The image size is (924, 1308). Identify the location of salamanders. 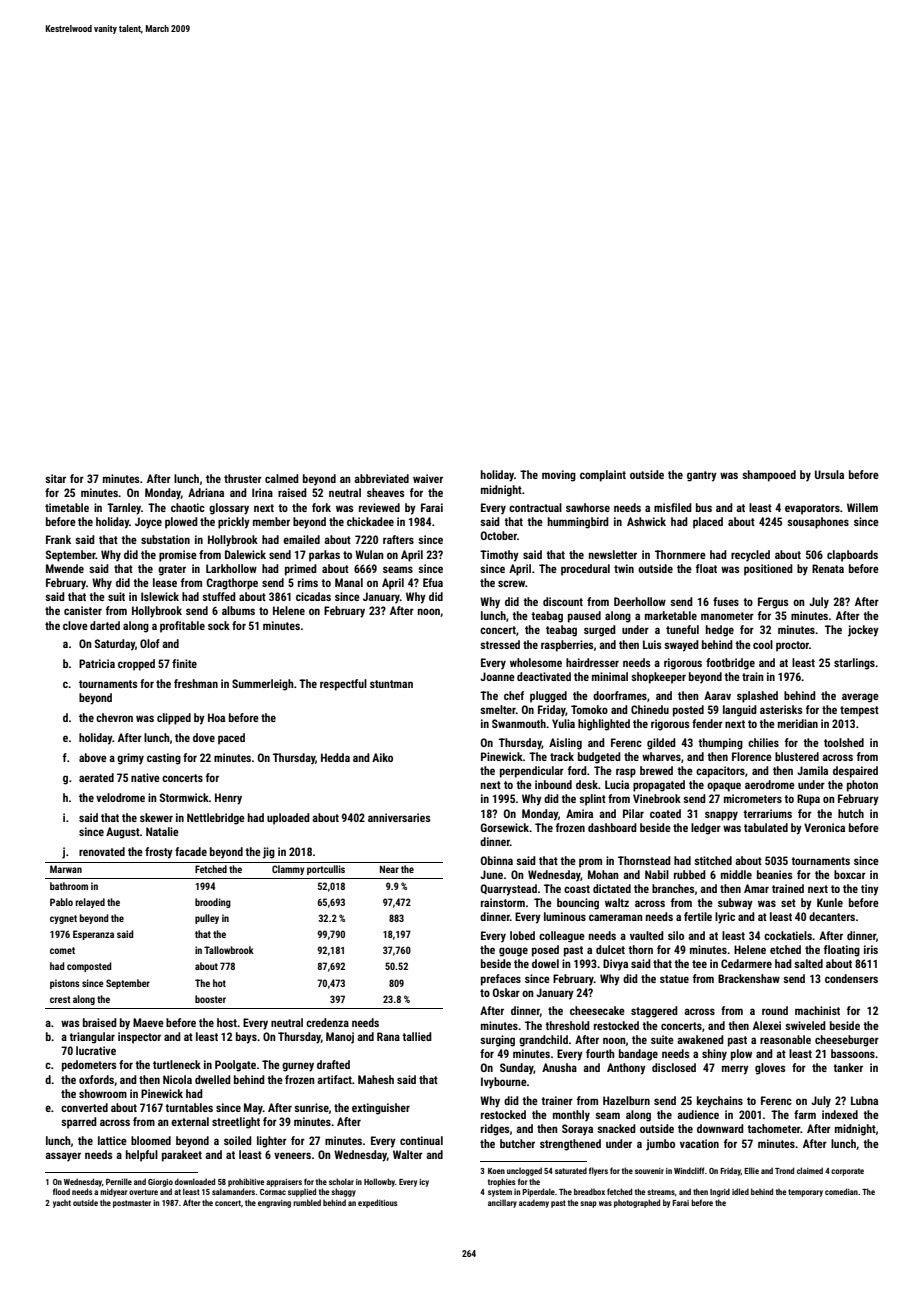
(233, 1191).
